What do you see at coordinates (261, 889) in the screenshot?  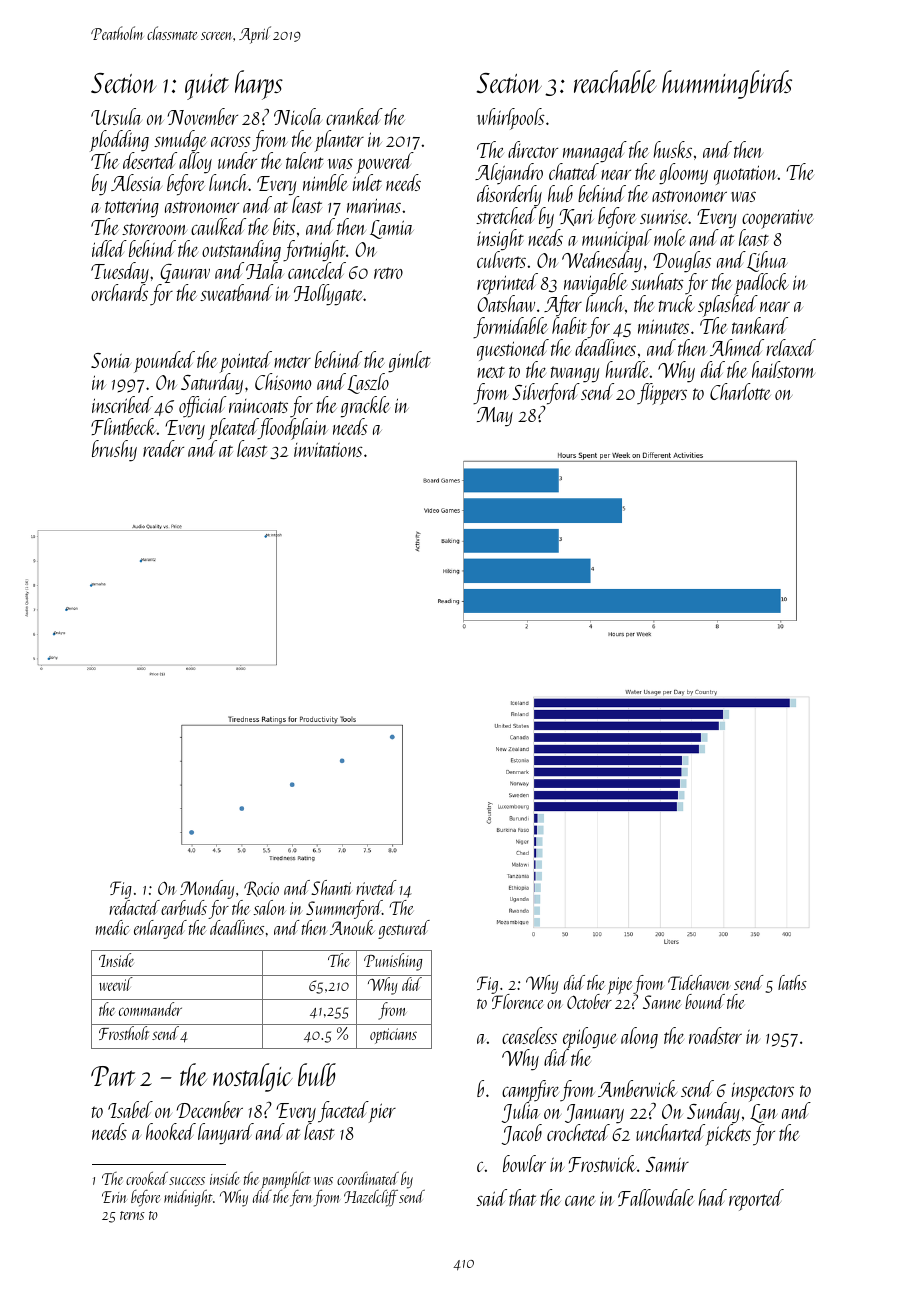 I see `Rocio` at bounding box center [261, 889].
